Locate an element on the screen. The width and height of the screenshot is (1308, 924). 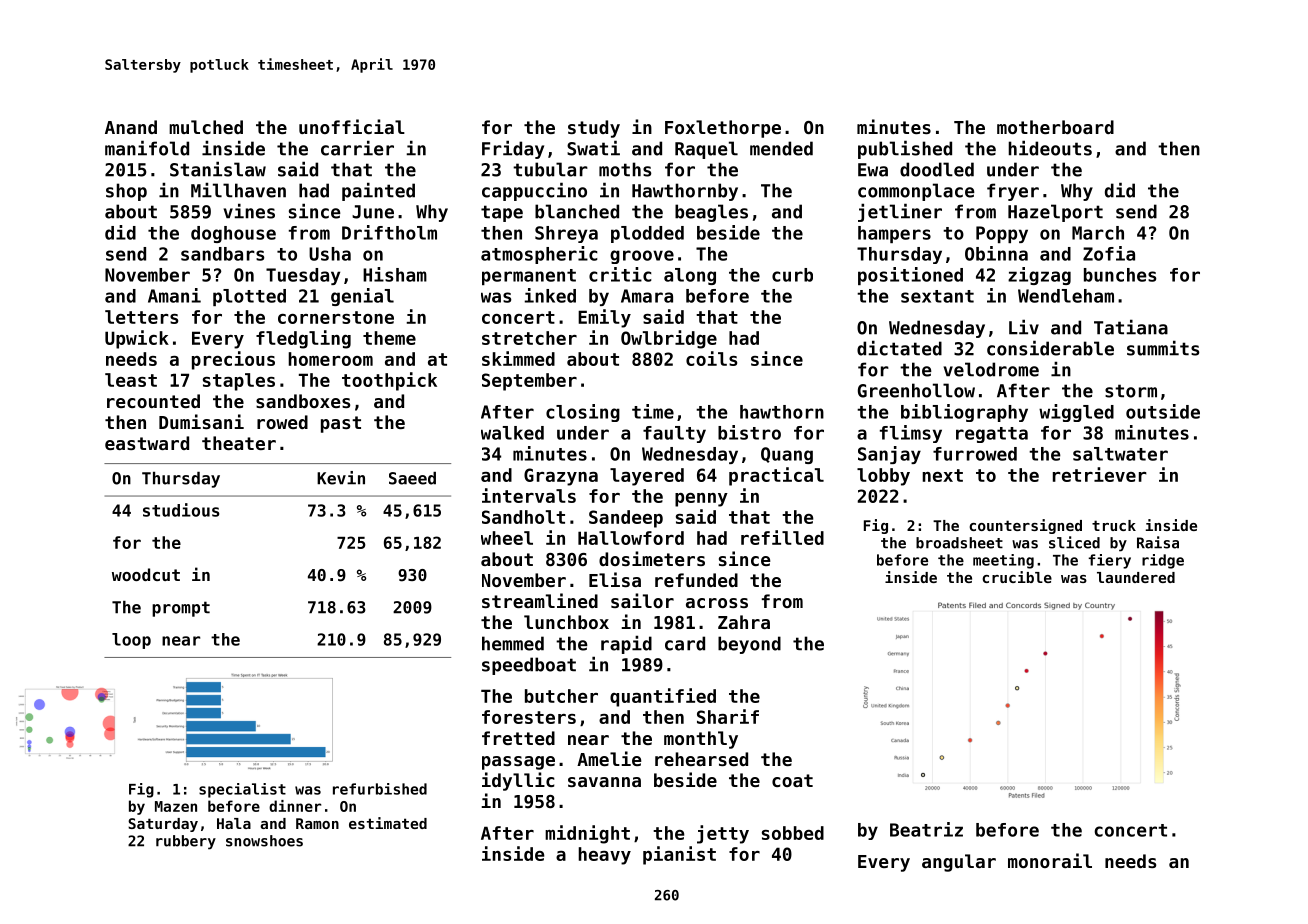
monorail is located at coordinates (1050, 860).
